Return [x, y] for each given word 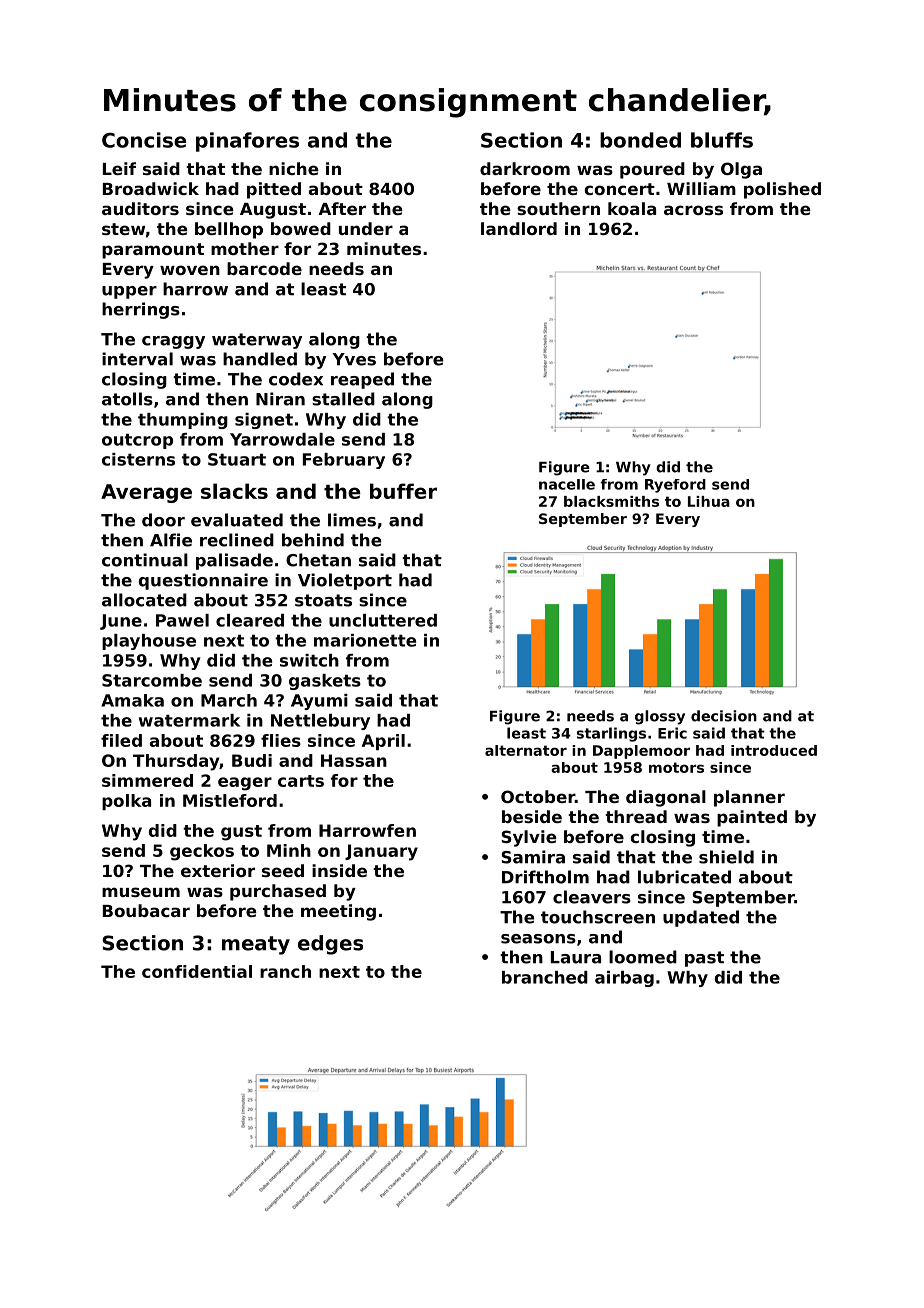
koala [632, 208]
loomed [643, 957]
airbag [624, 979]
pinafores [247, 142]
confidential [197, 971]
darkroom [525, 168]
